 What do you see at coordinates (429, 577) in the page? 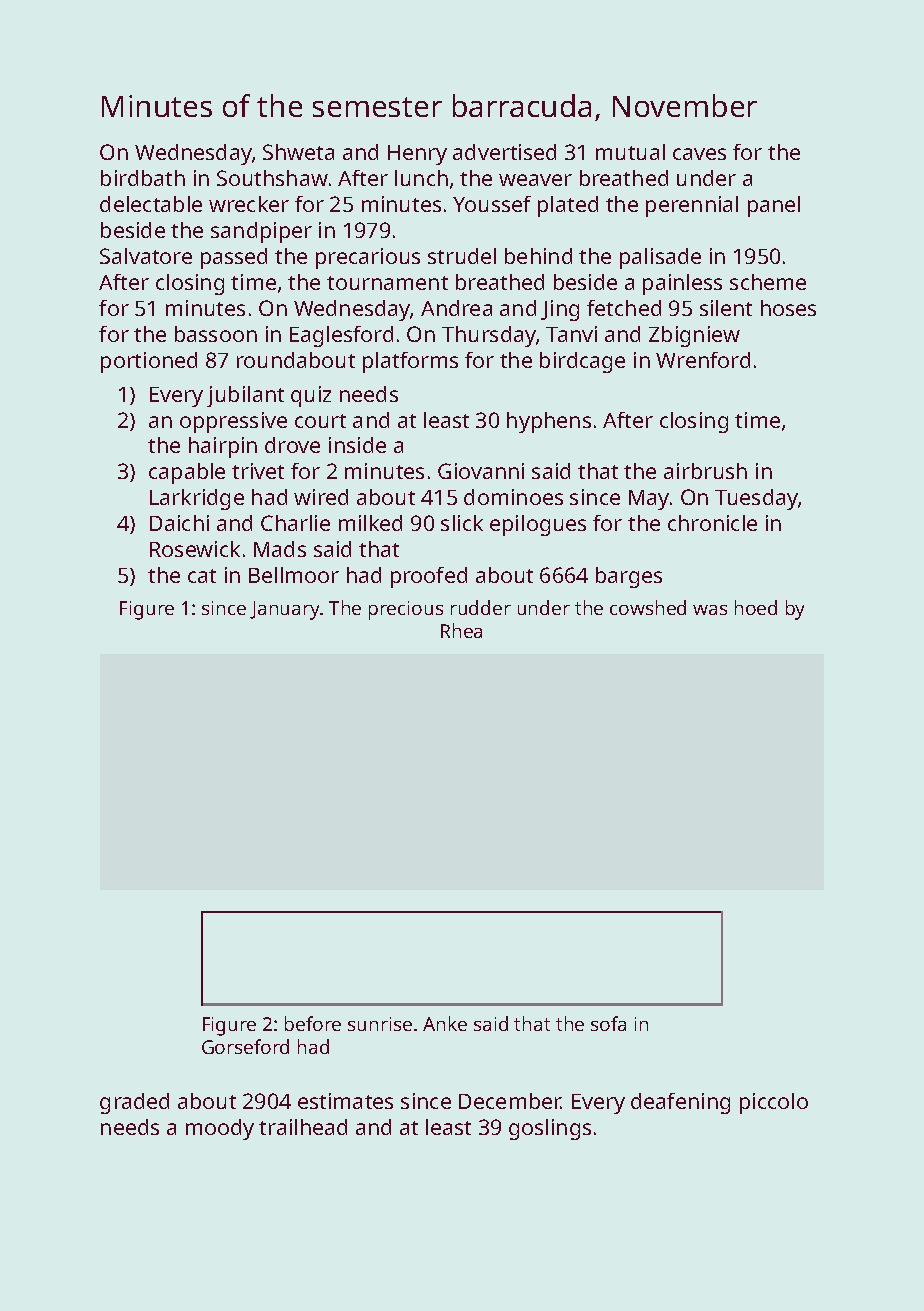
I see `proofed` at bounding box center [429, 577].
